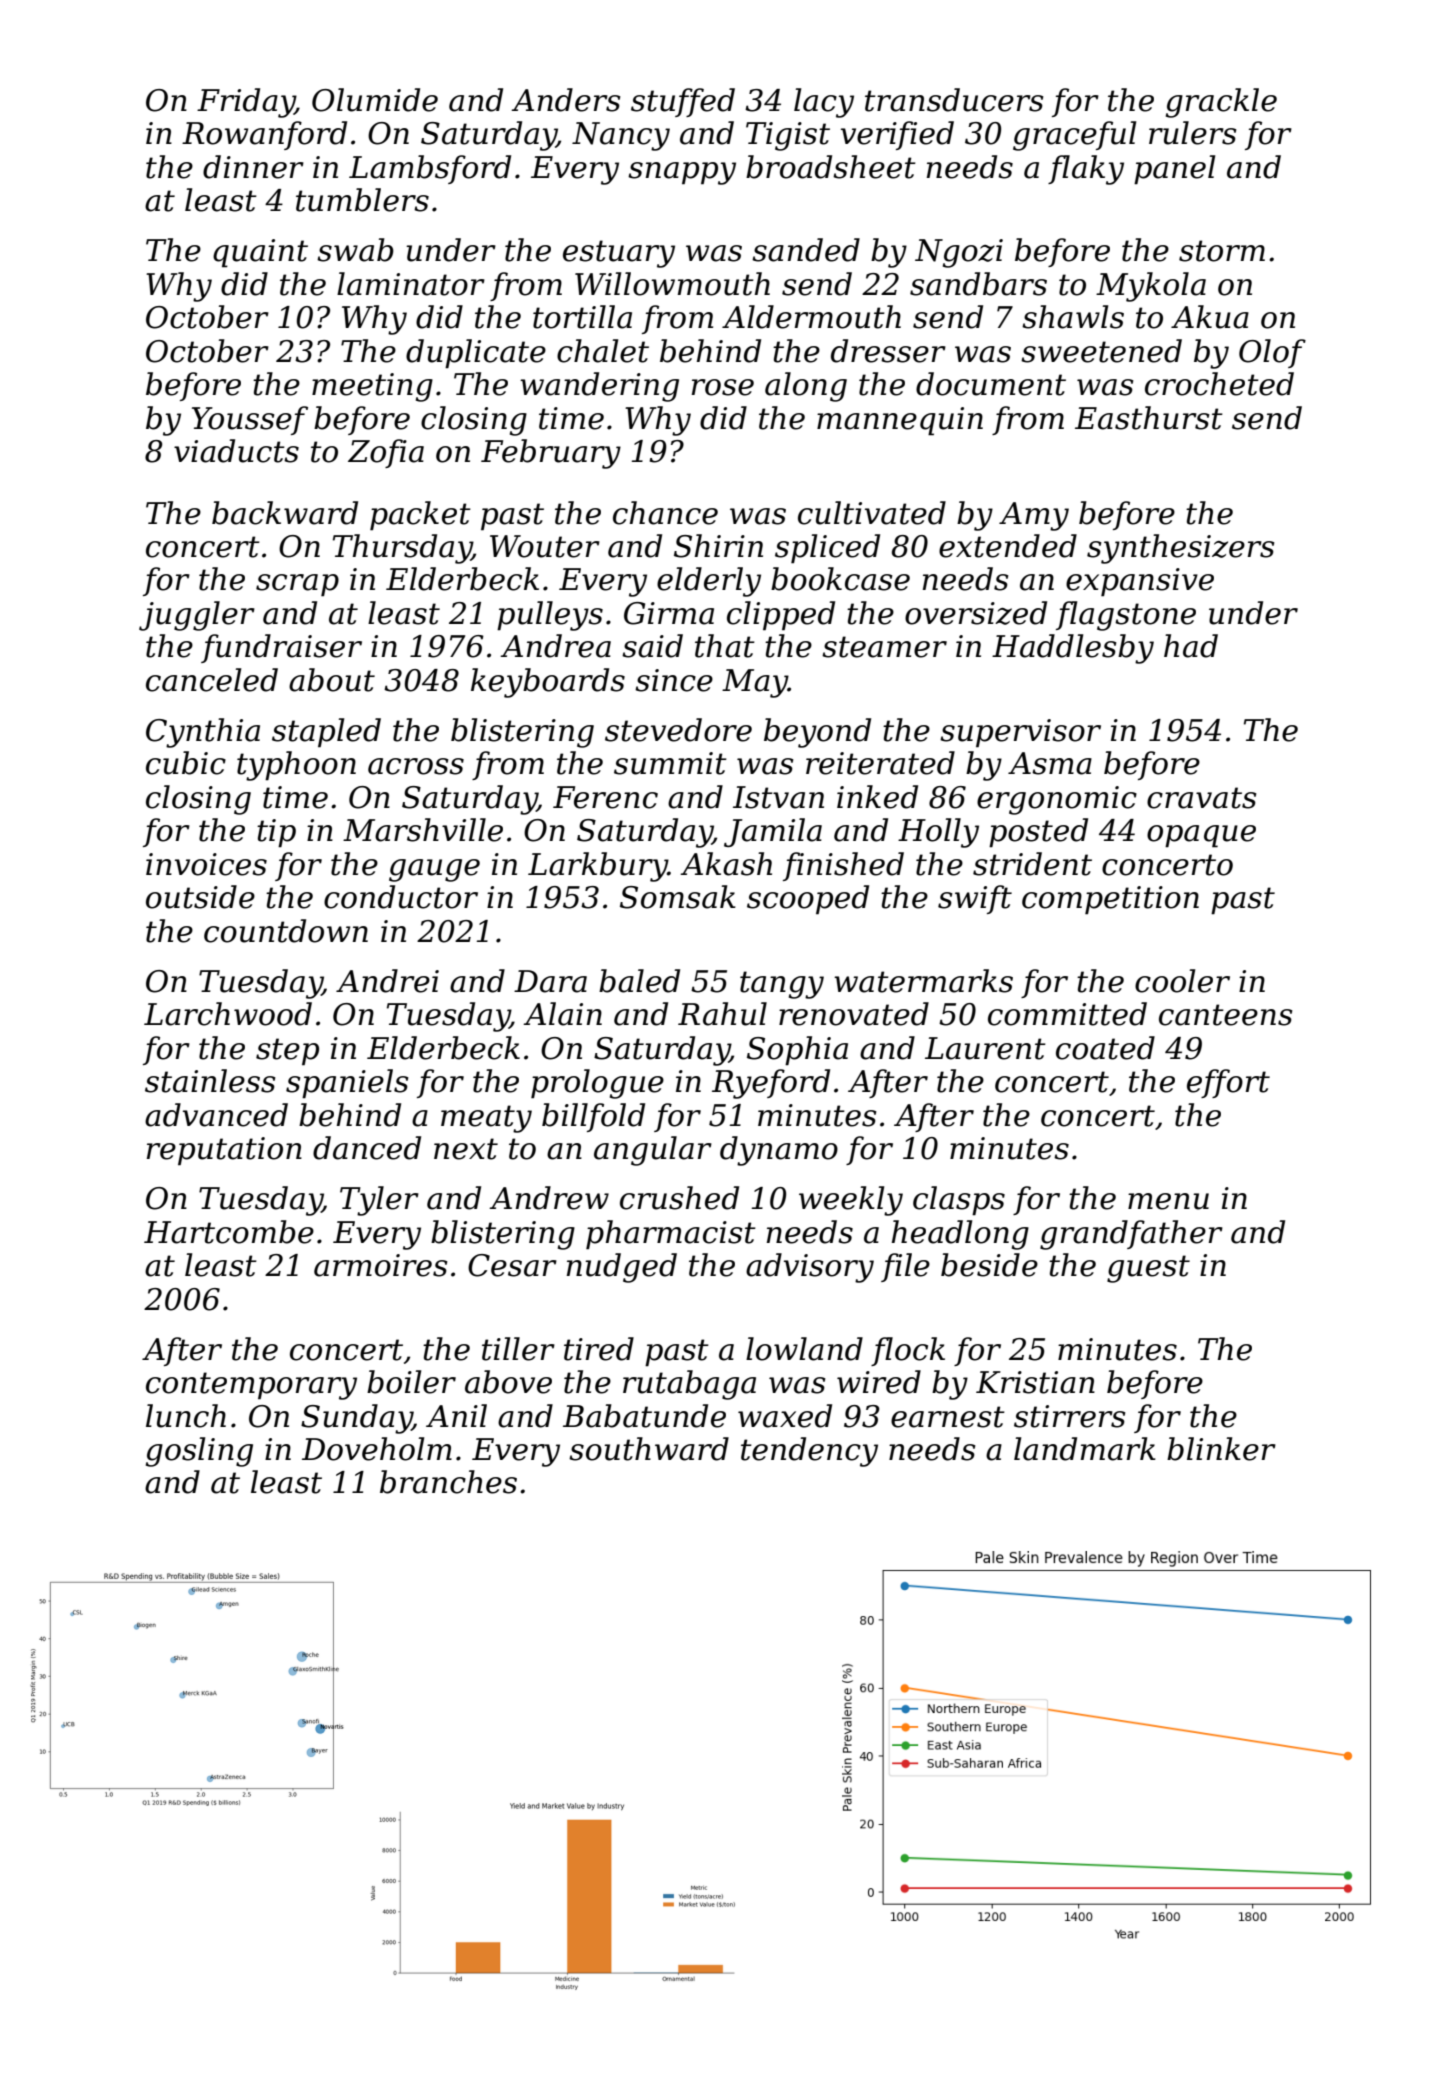 The image size is (1450, 2100). Describe the element at coordinates (649, 1449) in the image. I see `southward` at that location.
